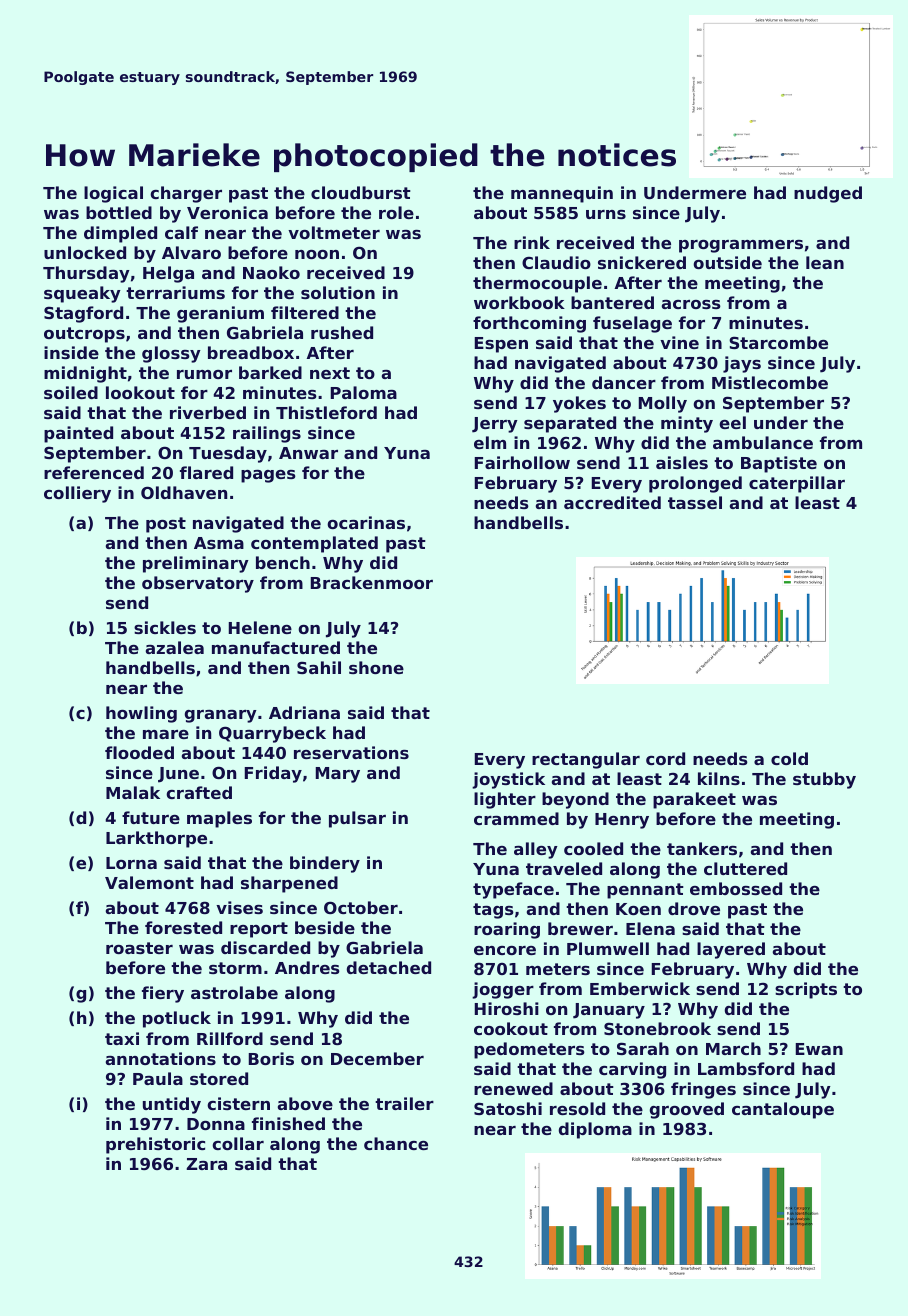  What do you see at coordinates (181, 232) in the screenshot?
I see `calf` at bounding box center [181, 232].
